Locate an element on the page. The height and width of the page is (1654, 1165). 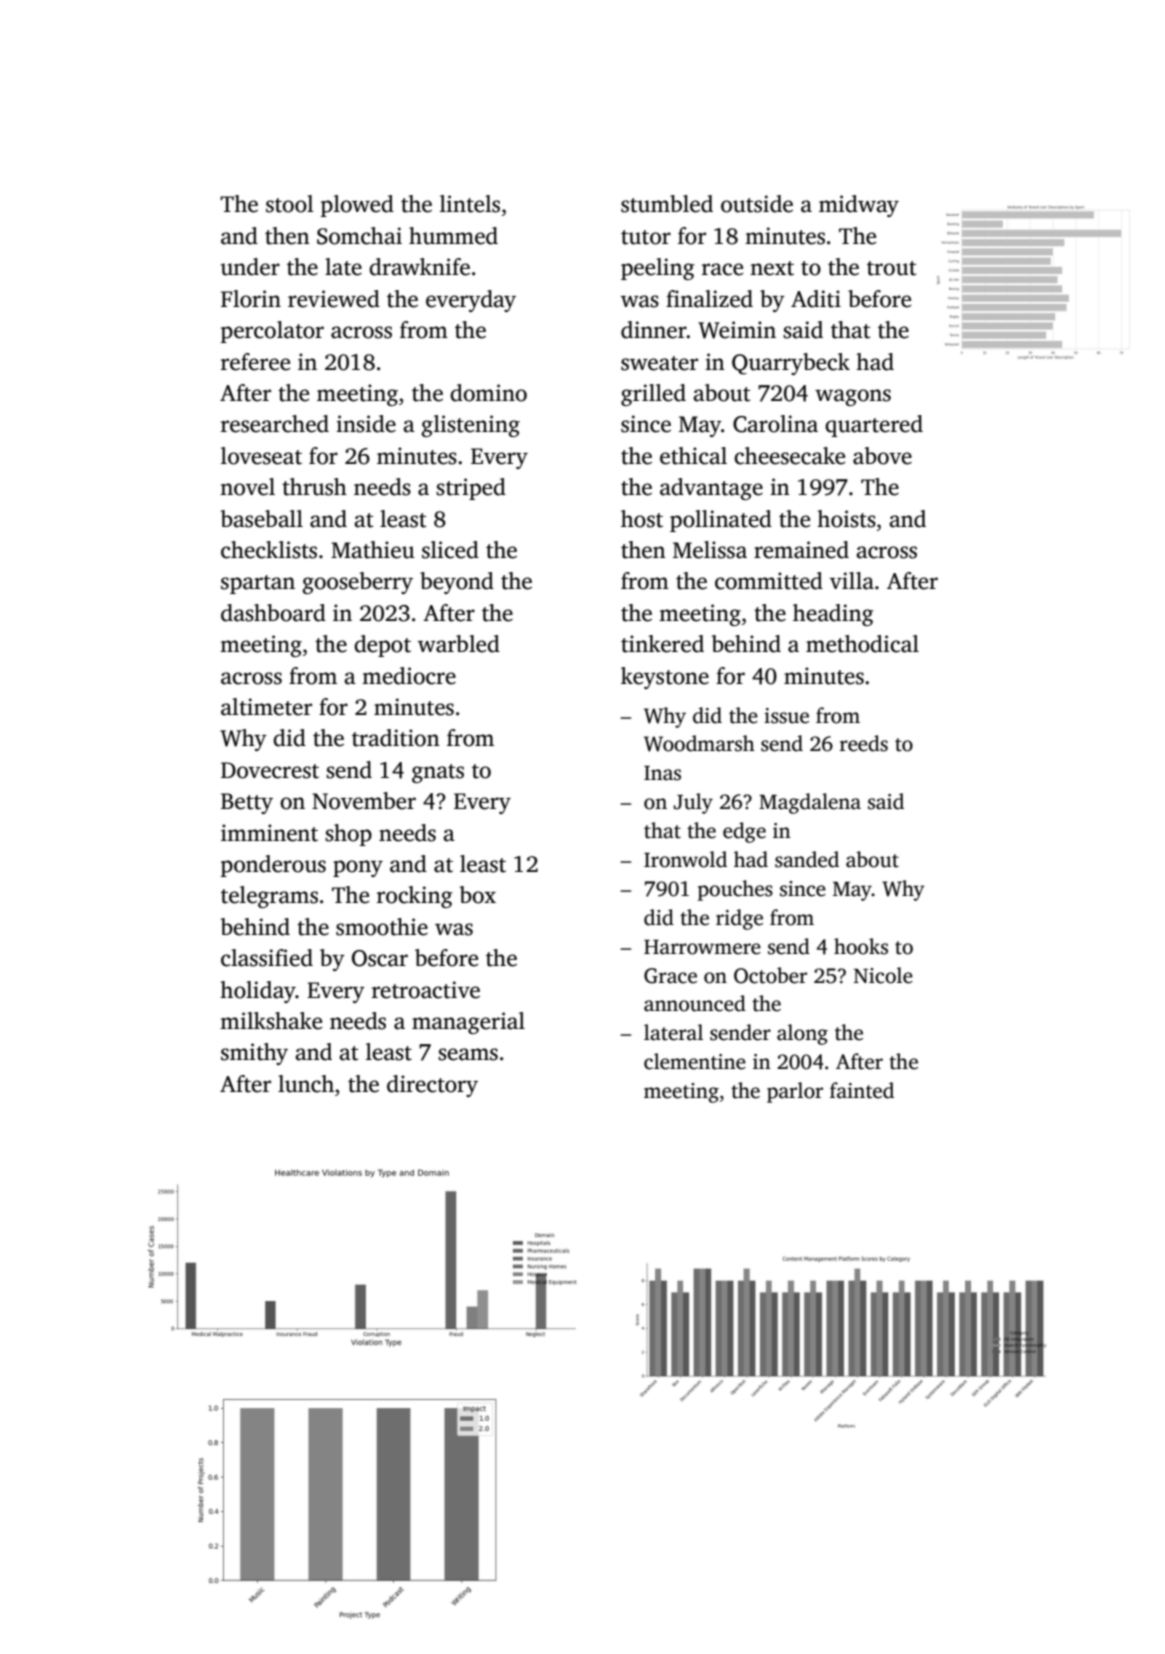
smoothie is located at coordinates (382, 927).
